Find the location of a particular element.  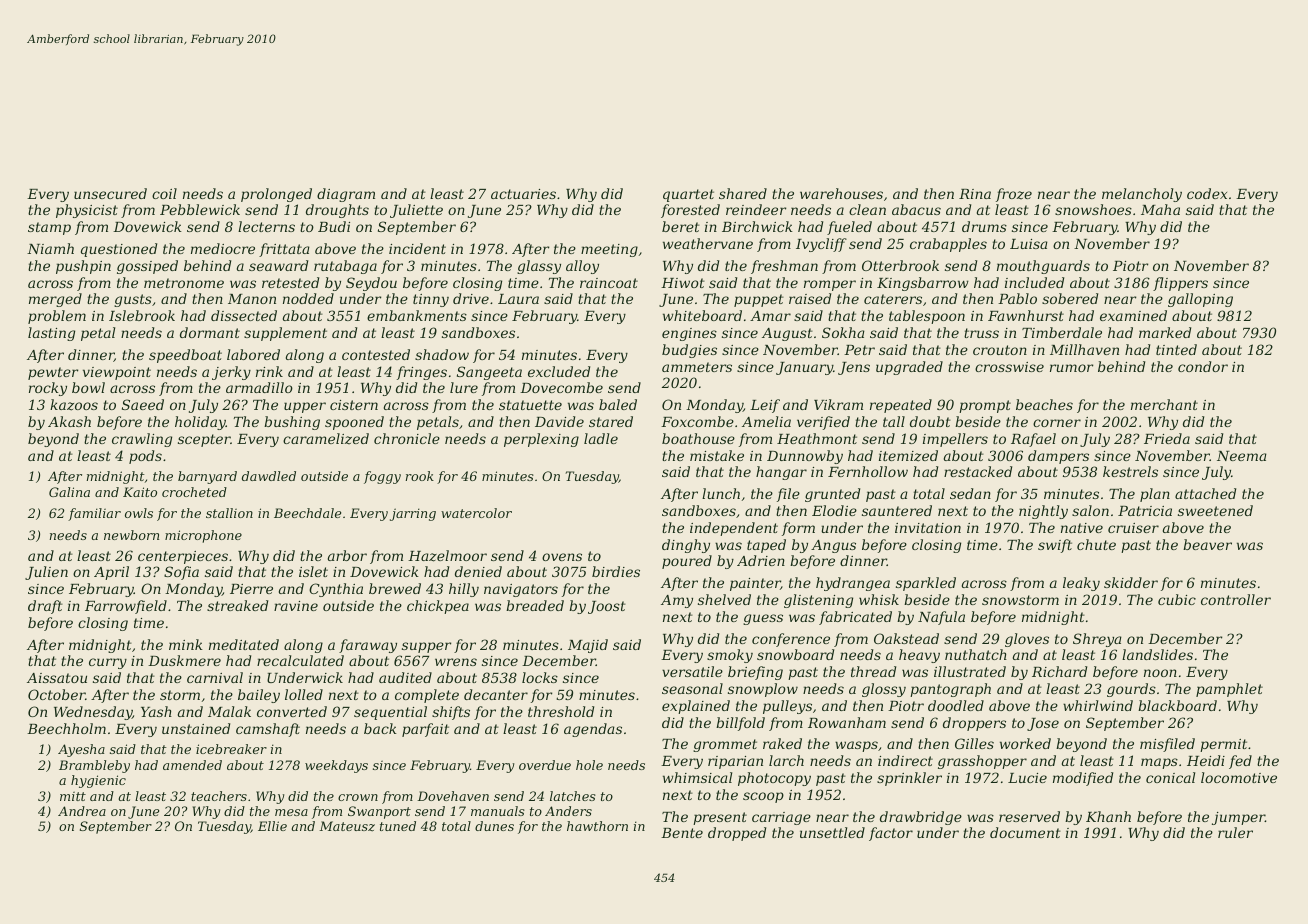

Richard is located at coordinates (1059, 671).
